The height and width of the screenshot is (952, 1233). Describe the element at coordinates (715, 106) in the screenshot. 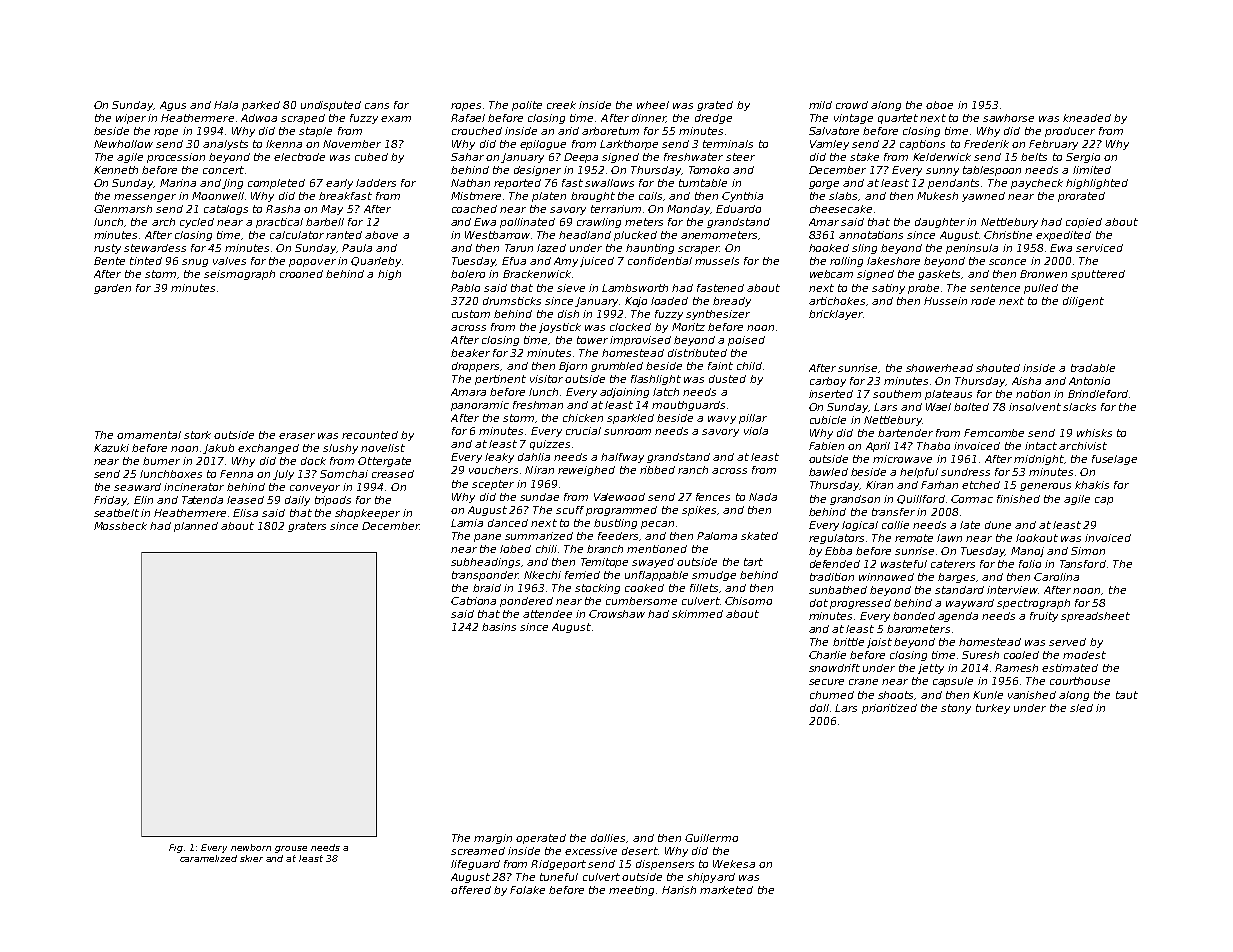

I see `grated` at that location.
